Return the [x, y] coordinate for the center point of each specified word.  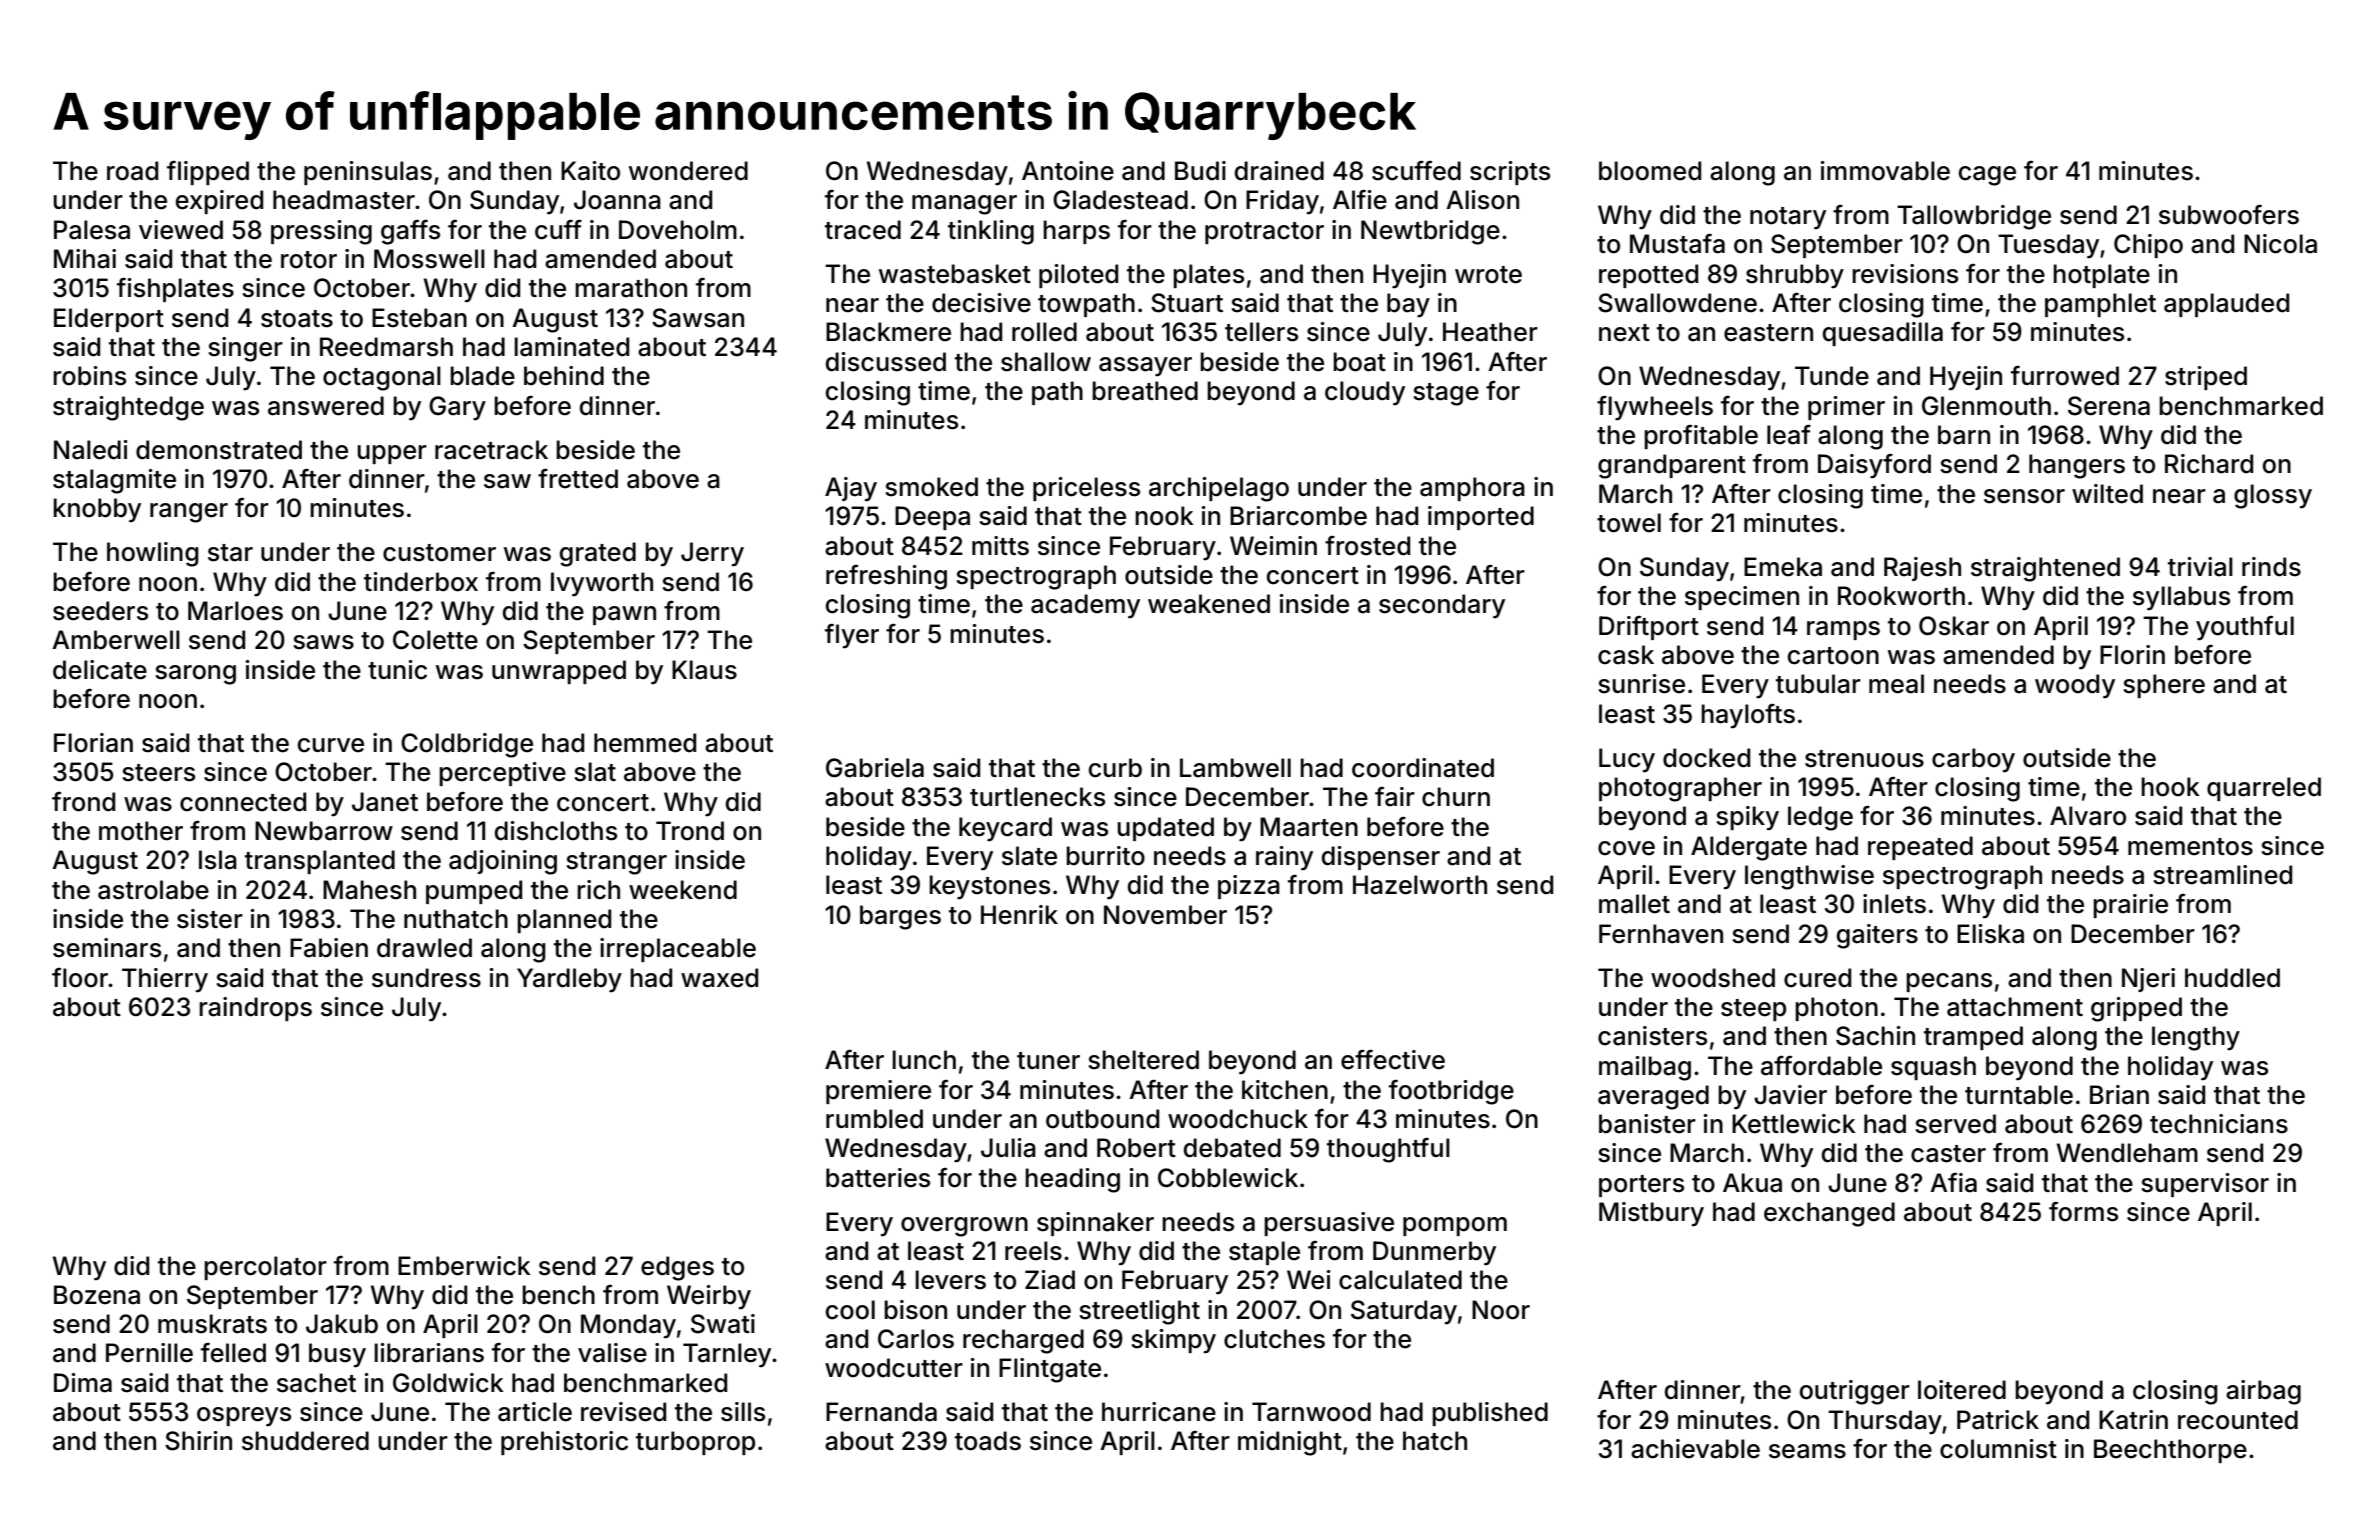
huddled [2232, 978]
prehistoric [564, 1443]
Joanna [617, 200]
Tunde [1832, 376]
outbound [1102, 1119]
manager [964, 205]
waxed [719, 978]
